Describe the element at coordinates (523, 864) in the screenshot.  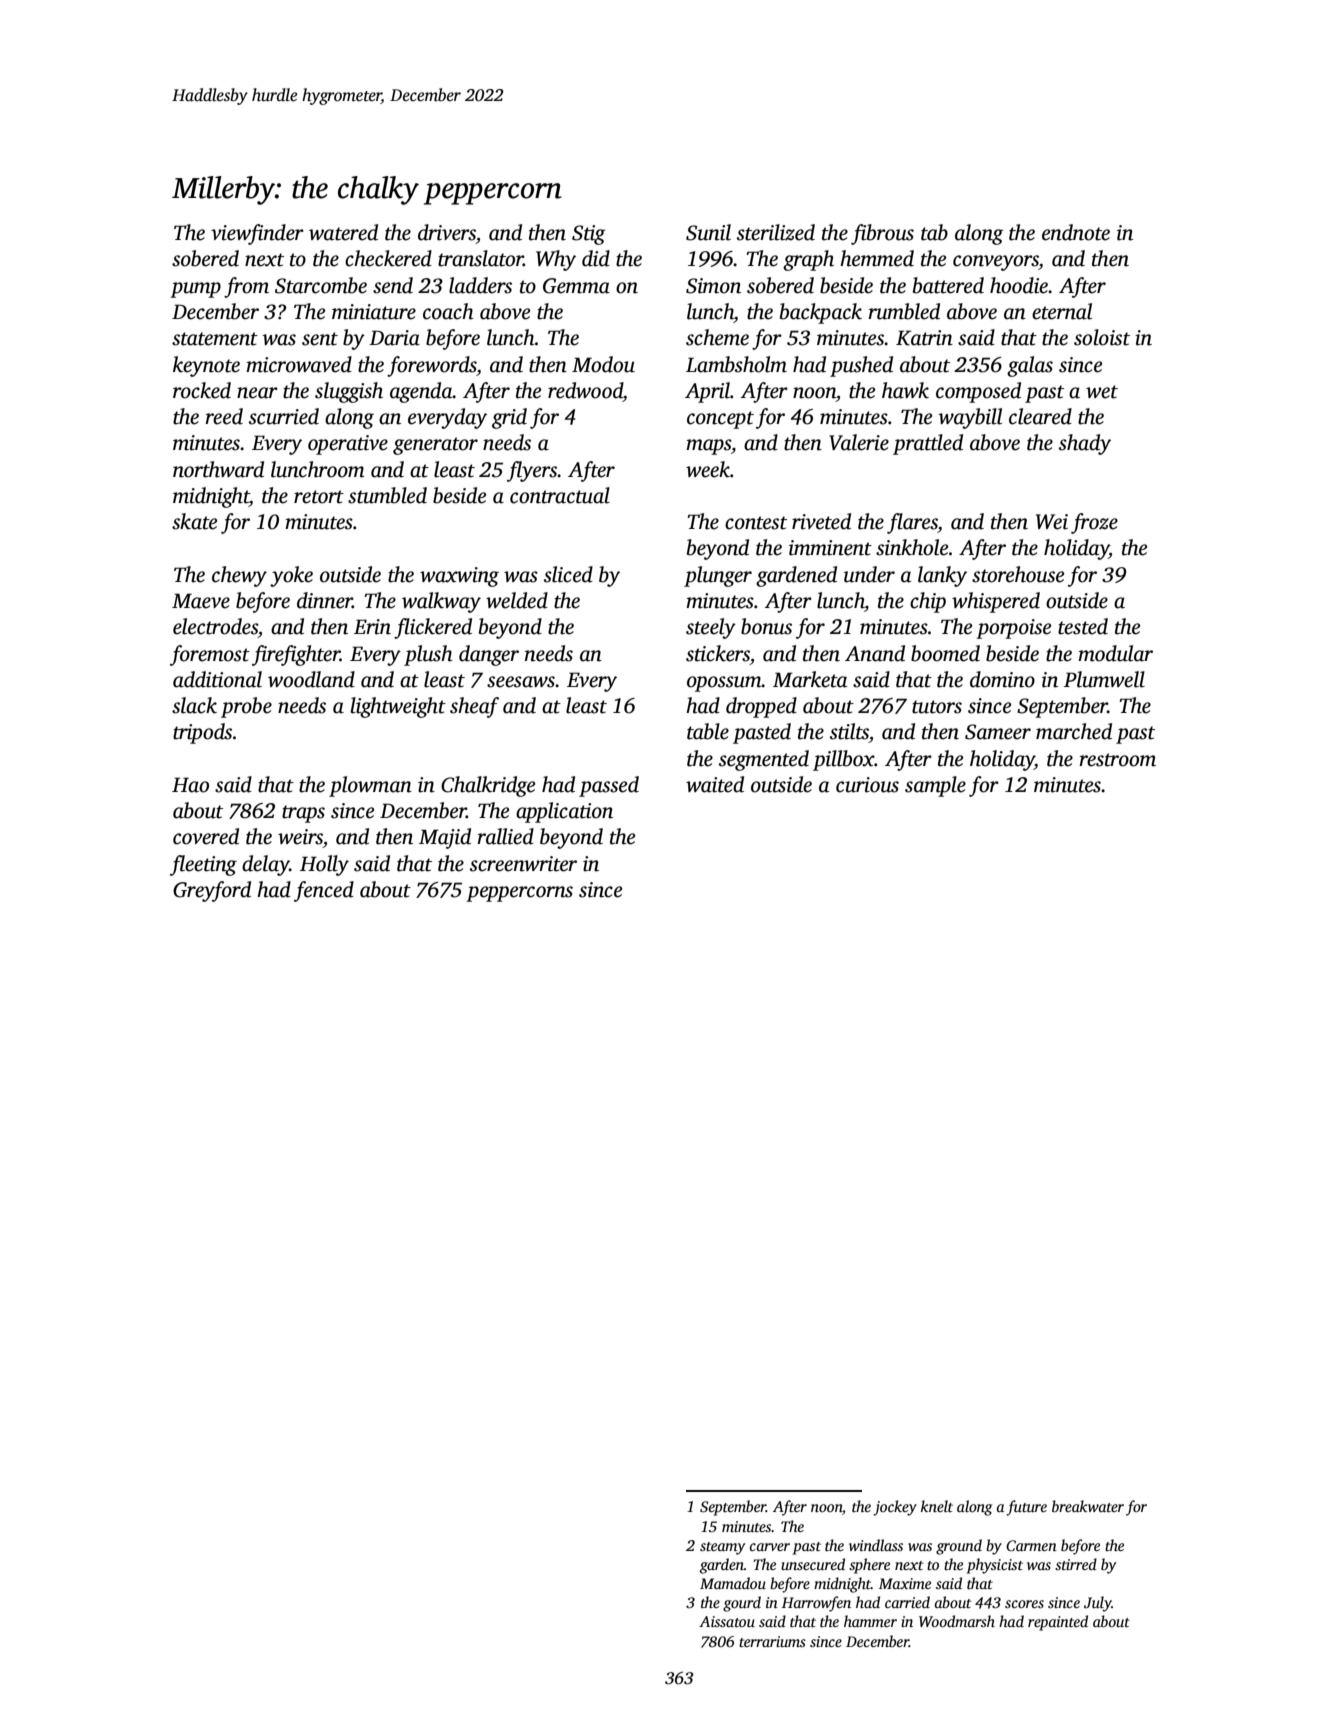
I see `screenwriter` at that location.
